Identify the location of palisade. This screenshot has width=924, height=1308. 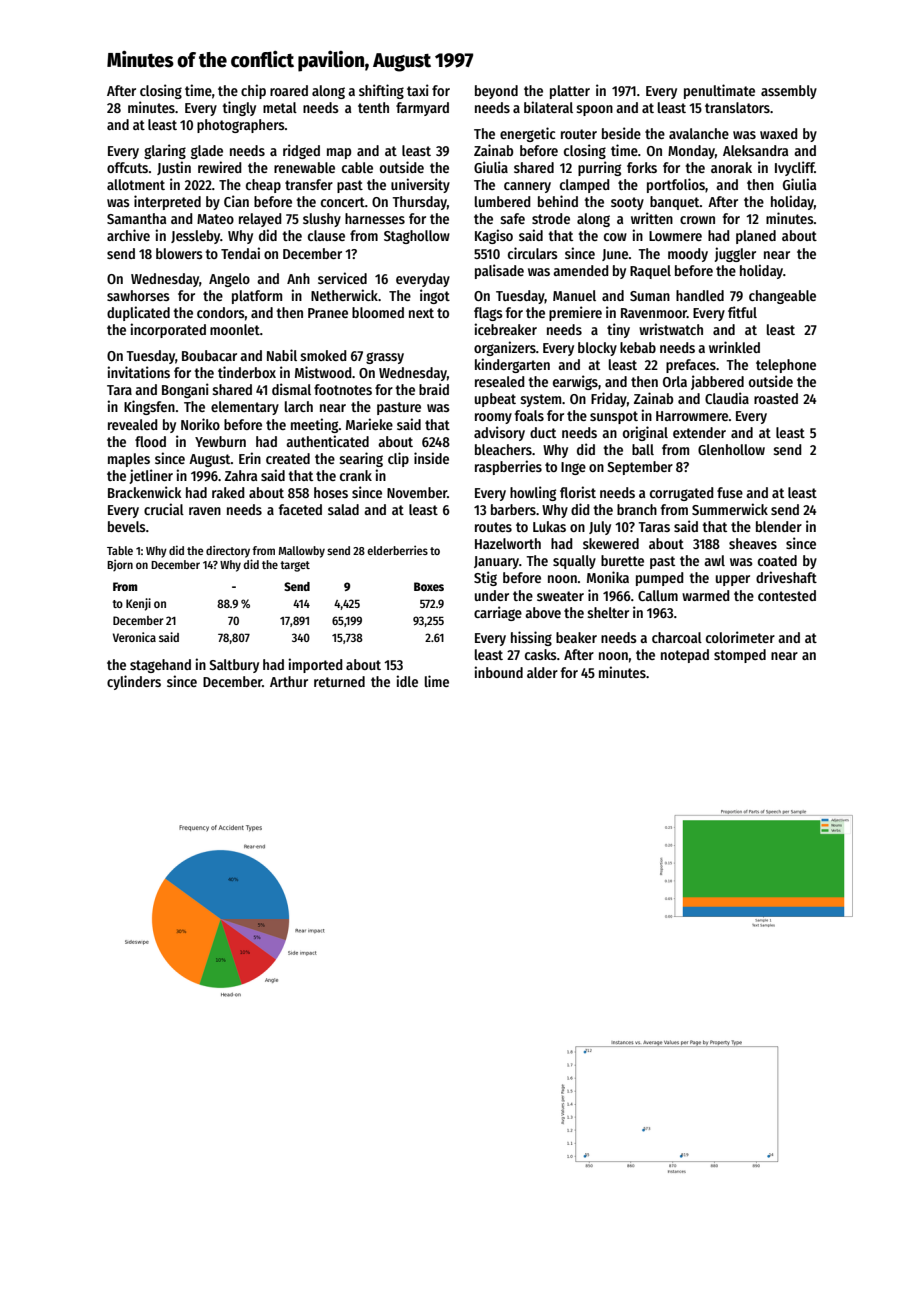
(499, 271).
